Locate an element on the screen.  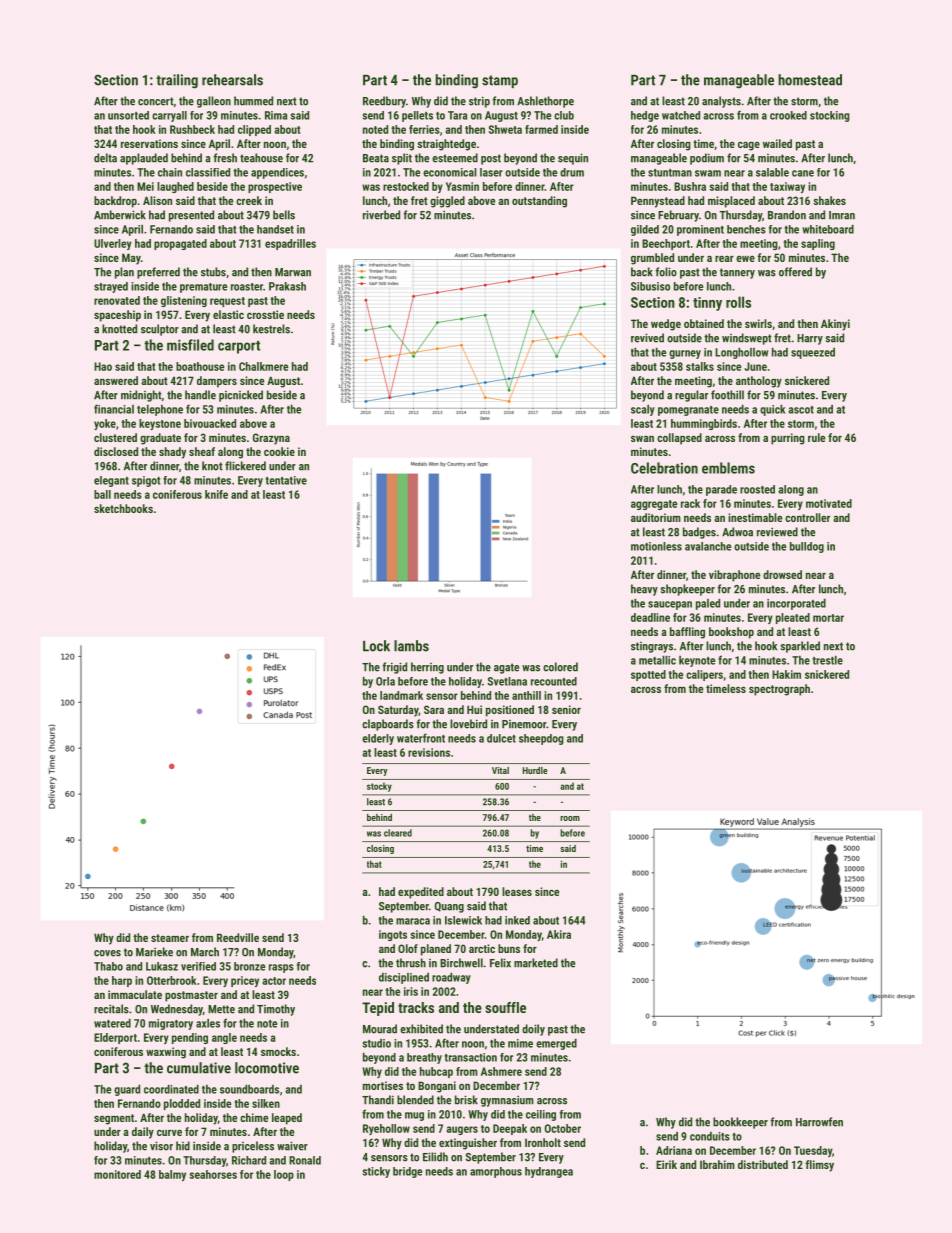
stocking is located at coordinates (830, 116).
